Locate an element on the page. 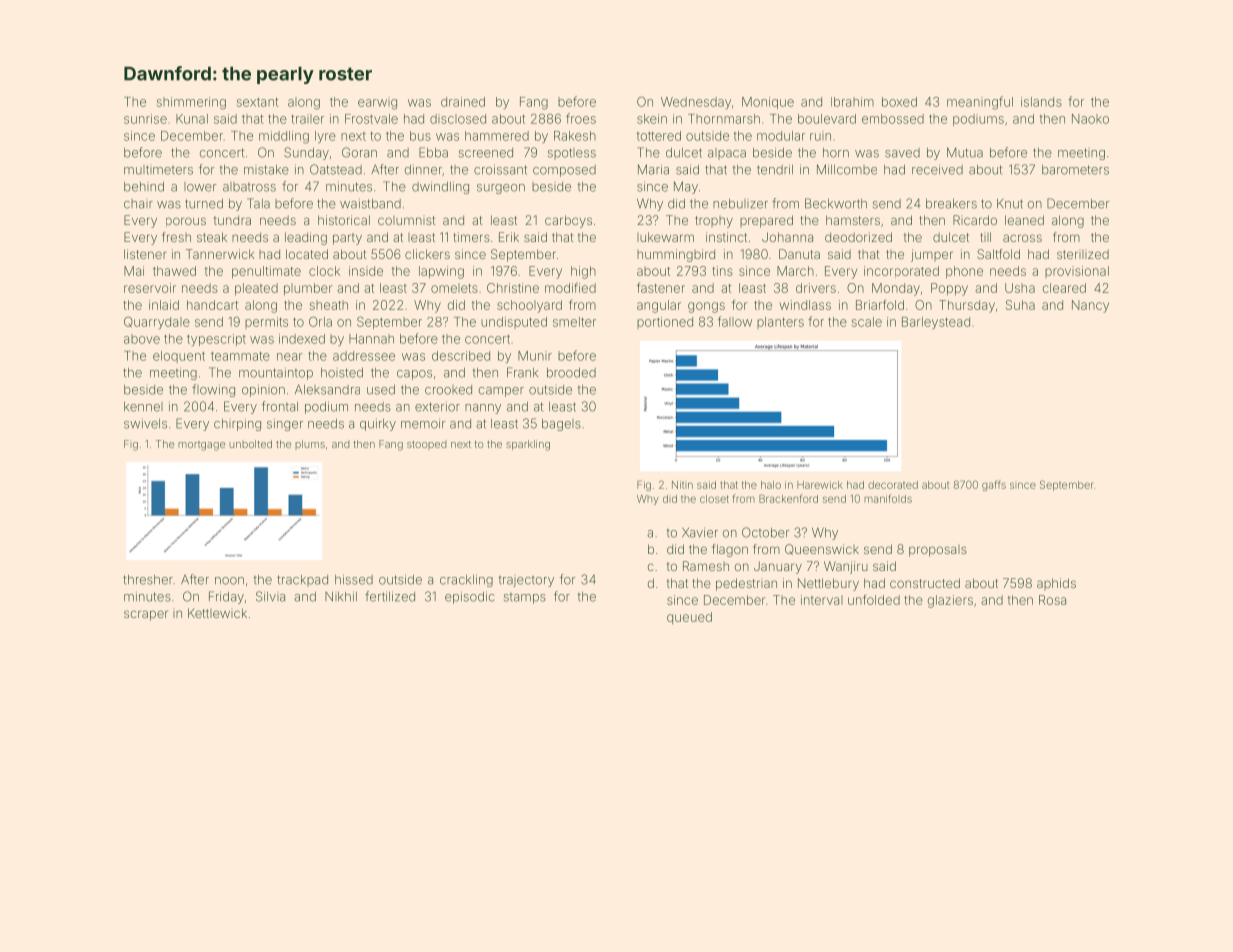  carboys is located at coordinates (568, 221).
